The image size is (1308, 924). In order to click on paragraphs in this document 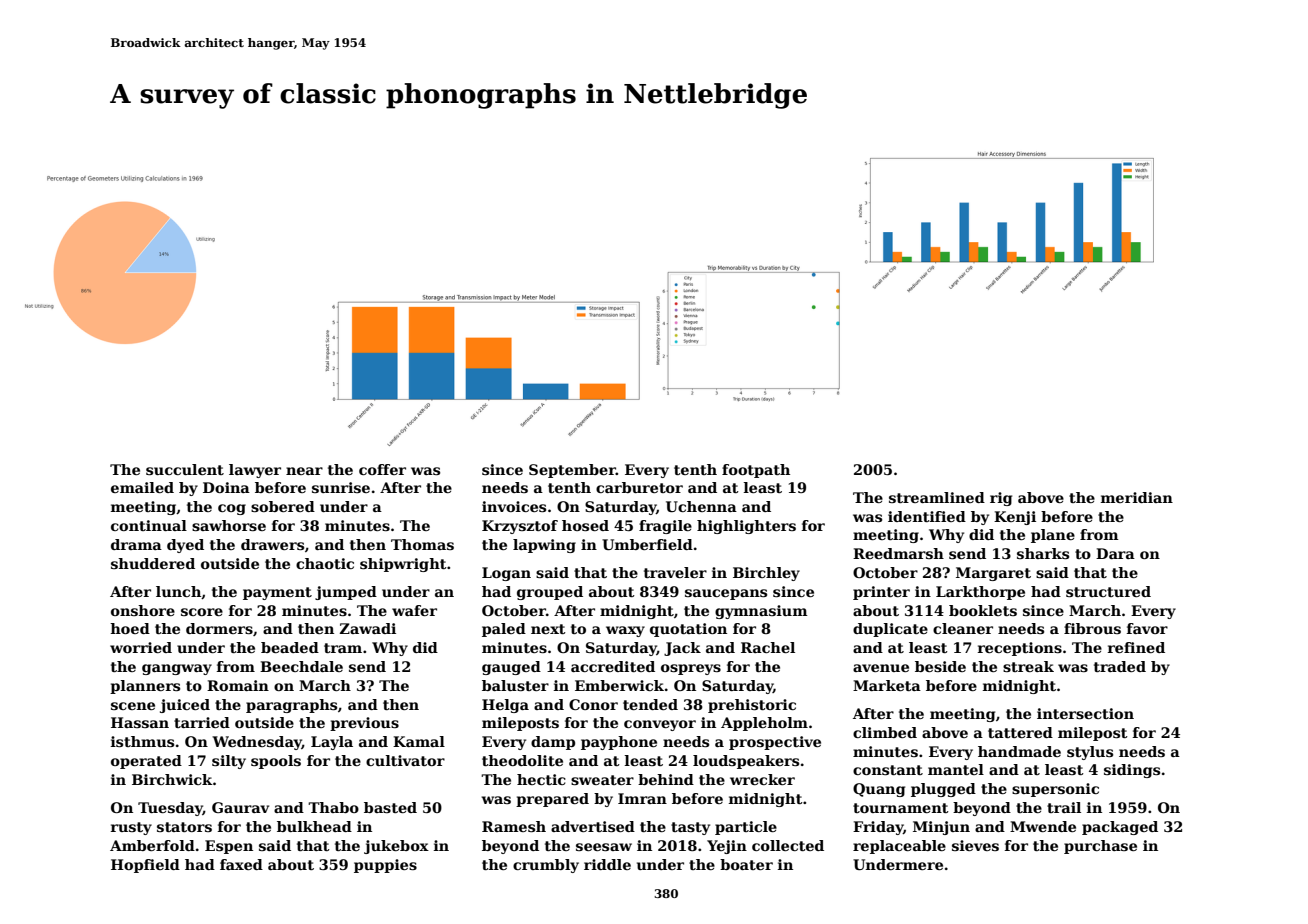, I will do `click(291, 706)`.
